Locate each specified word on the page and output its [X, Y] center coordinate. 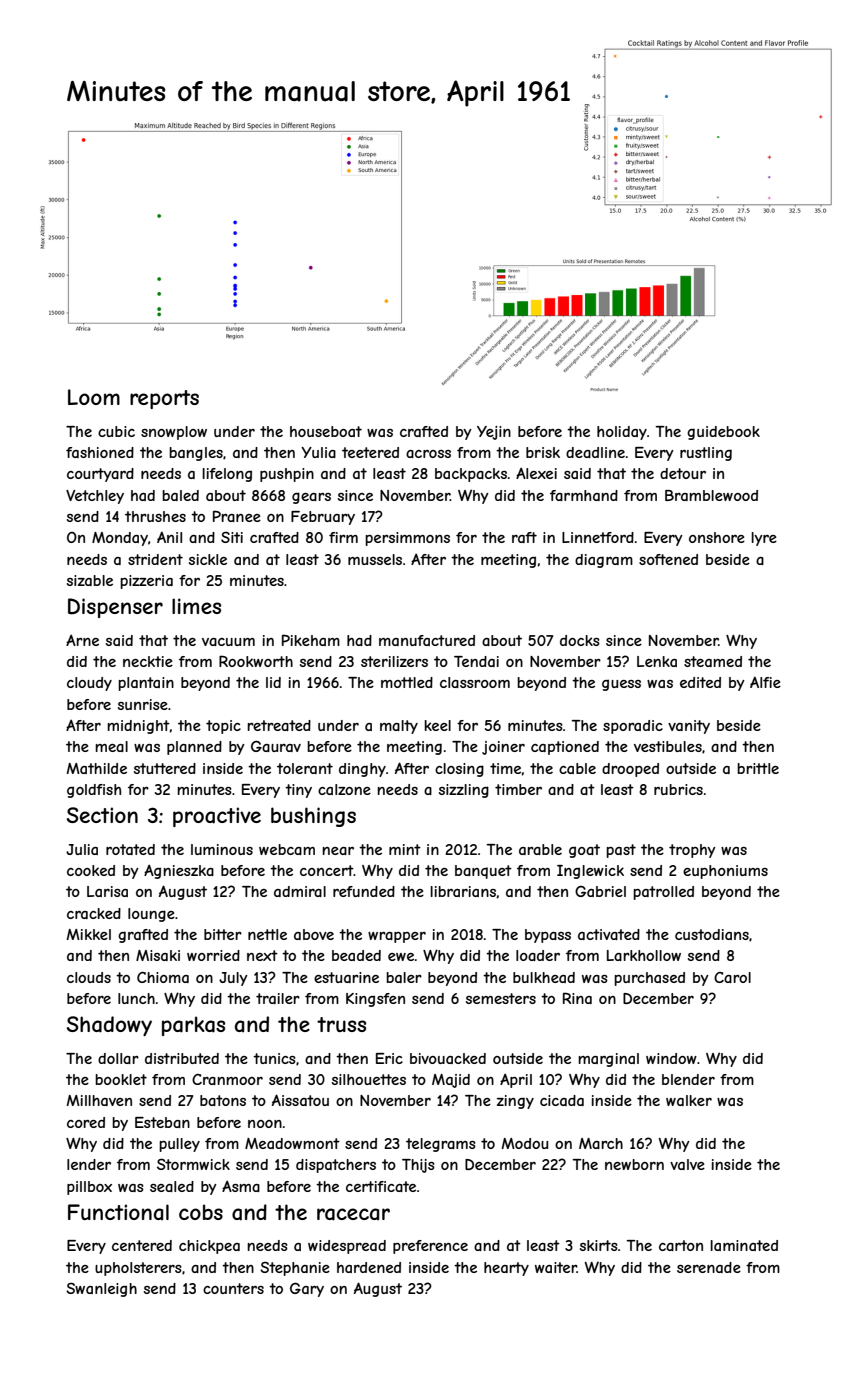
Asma [241, 1186]
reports [164, 399]
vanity [689, 727]
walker [689, 1100]
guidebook [723, 433]
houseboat [326, 431]
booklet [121, 1079]
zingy [515, 1102]
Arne [82, 640]
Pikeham [311, 640]
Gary [307, 1289]
